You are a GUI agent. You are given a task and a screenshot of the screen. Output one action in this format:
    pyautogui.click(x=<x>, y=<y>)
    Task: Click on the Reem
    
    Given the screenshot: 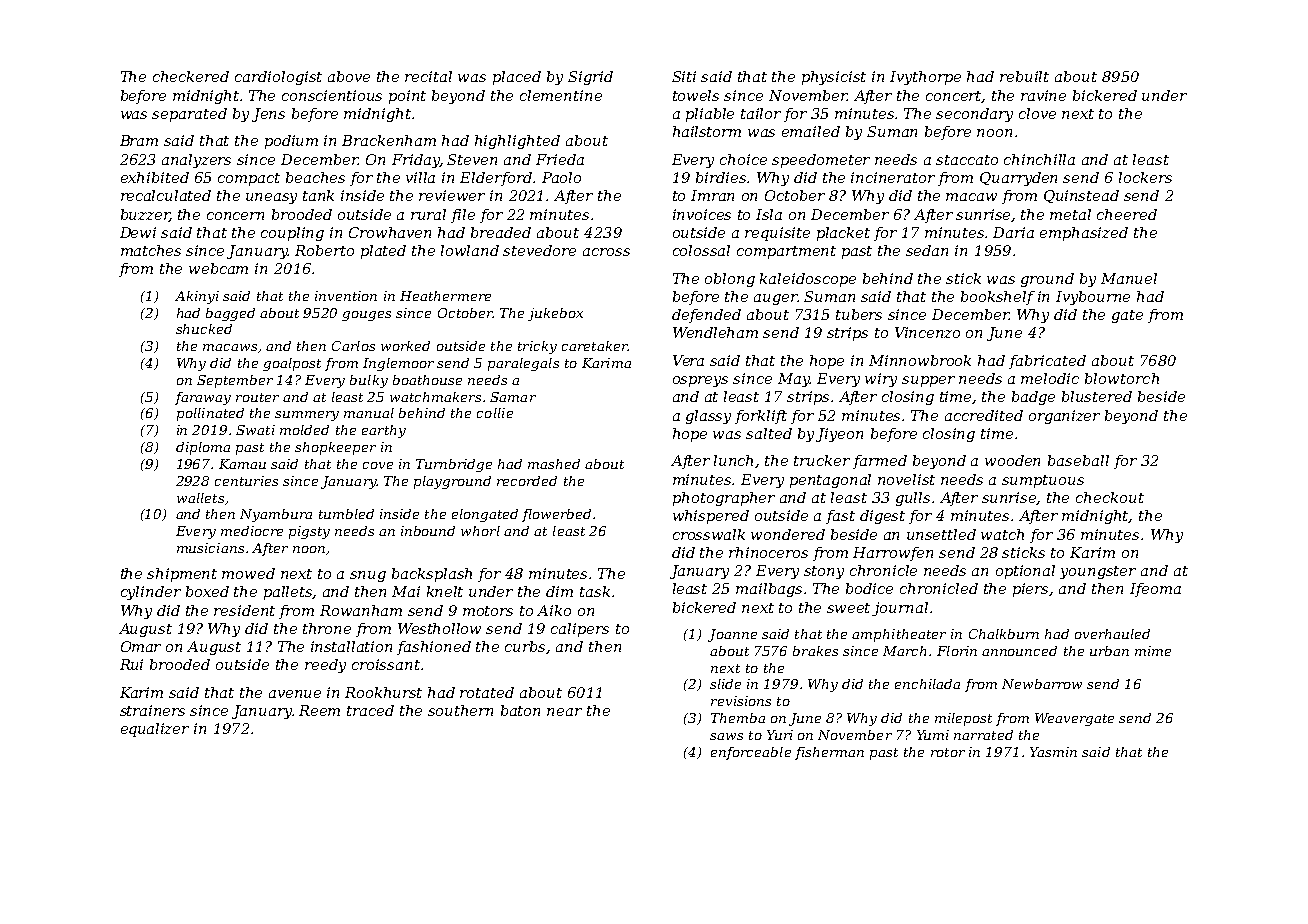 What is the action you would take?
    pyautogui.click(x=319, y=710)
